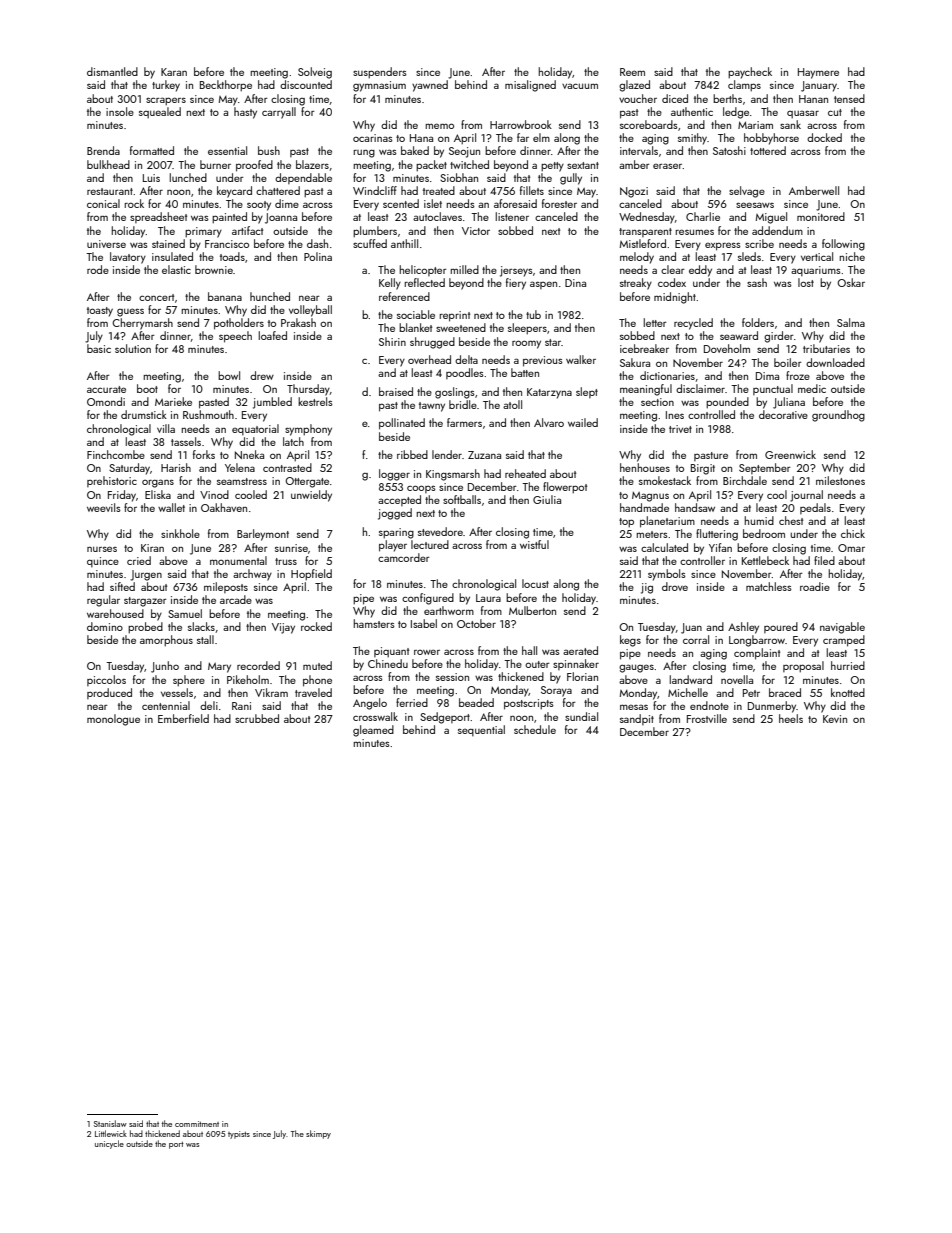 This page has width=952, height=1233. Describe the element at coordinates (239, 1135) in the page. I see `typists` at that location.
